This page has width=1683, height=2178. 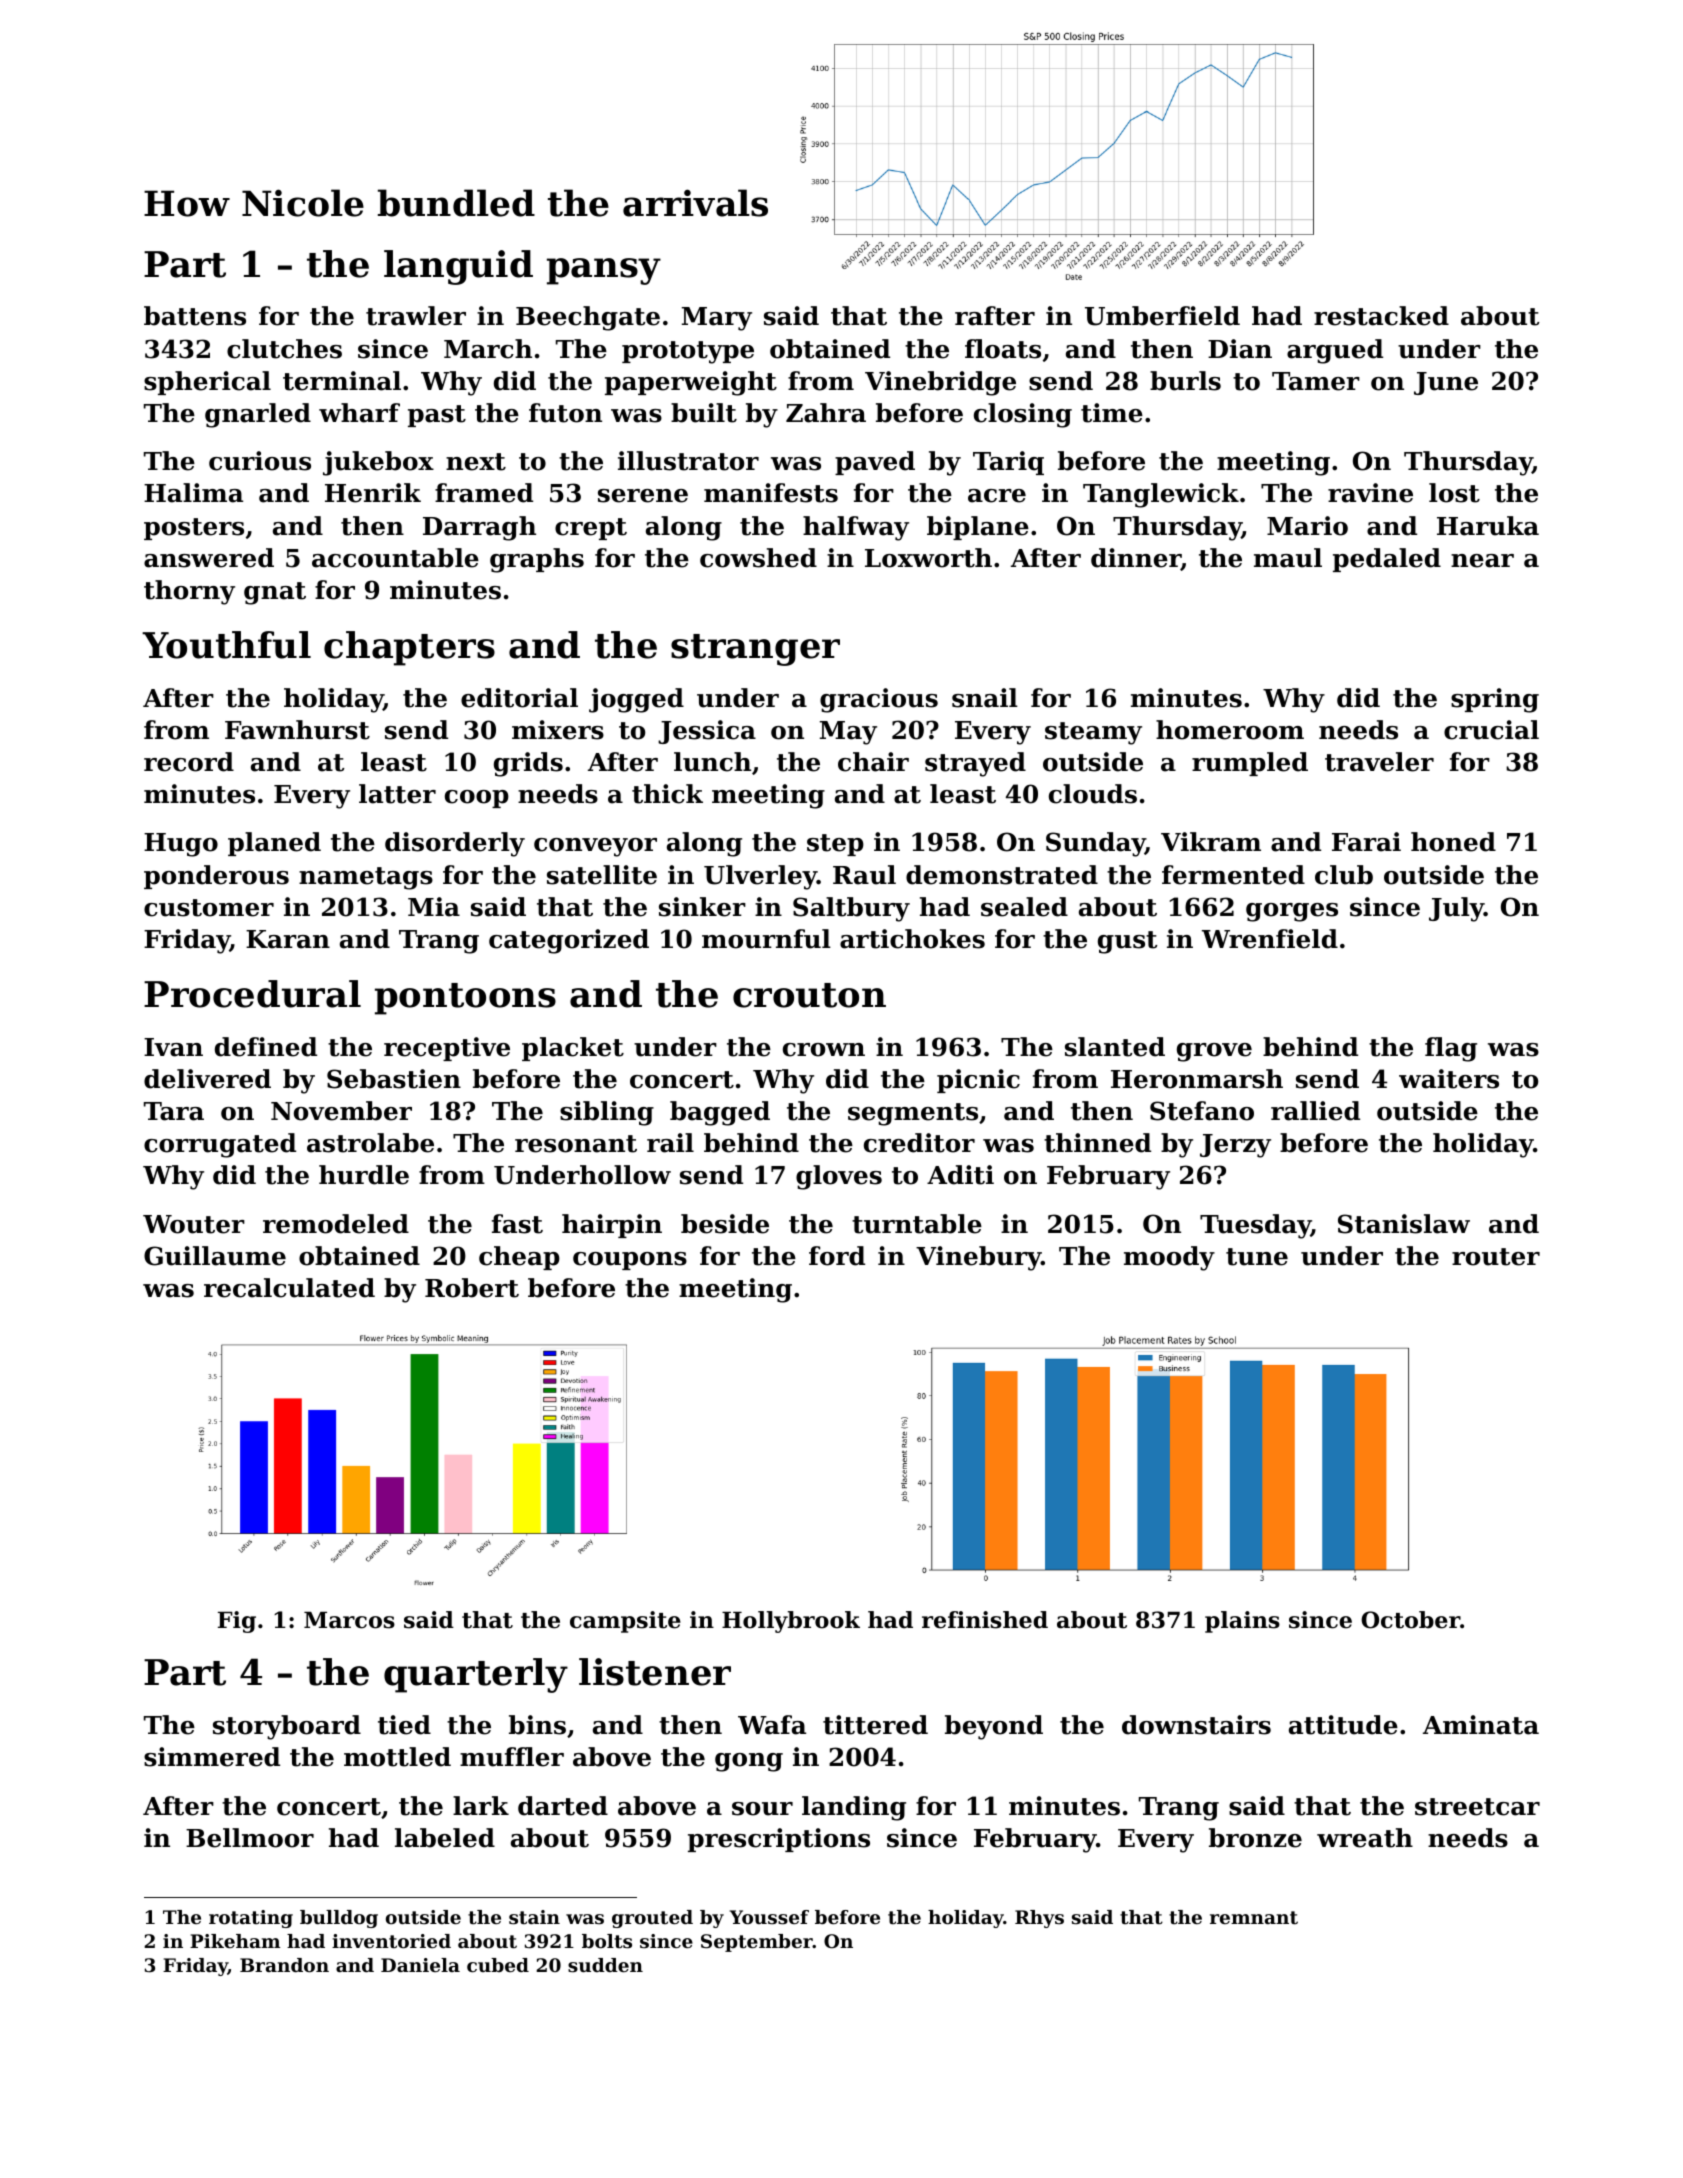 What do you see at coordinates (1488, 526) in the page?
I see `Haruka` at bounding box center [1488, 526].
